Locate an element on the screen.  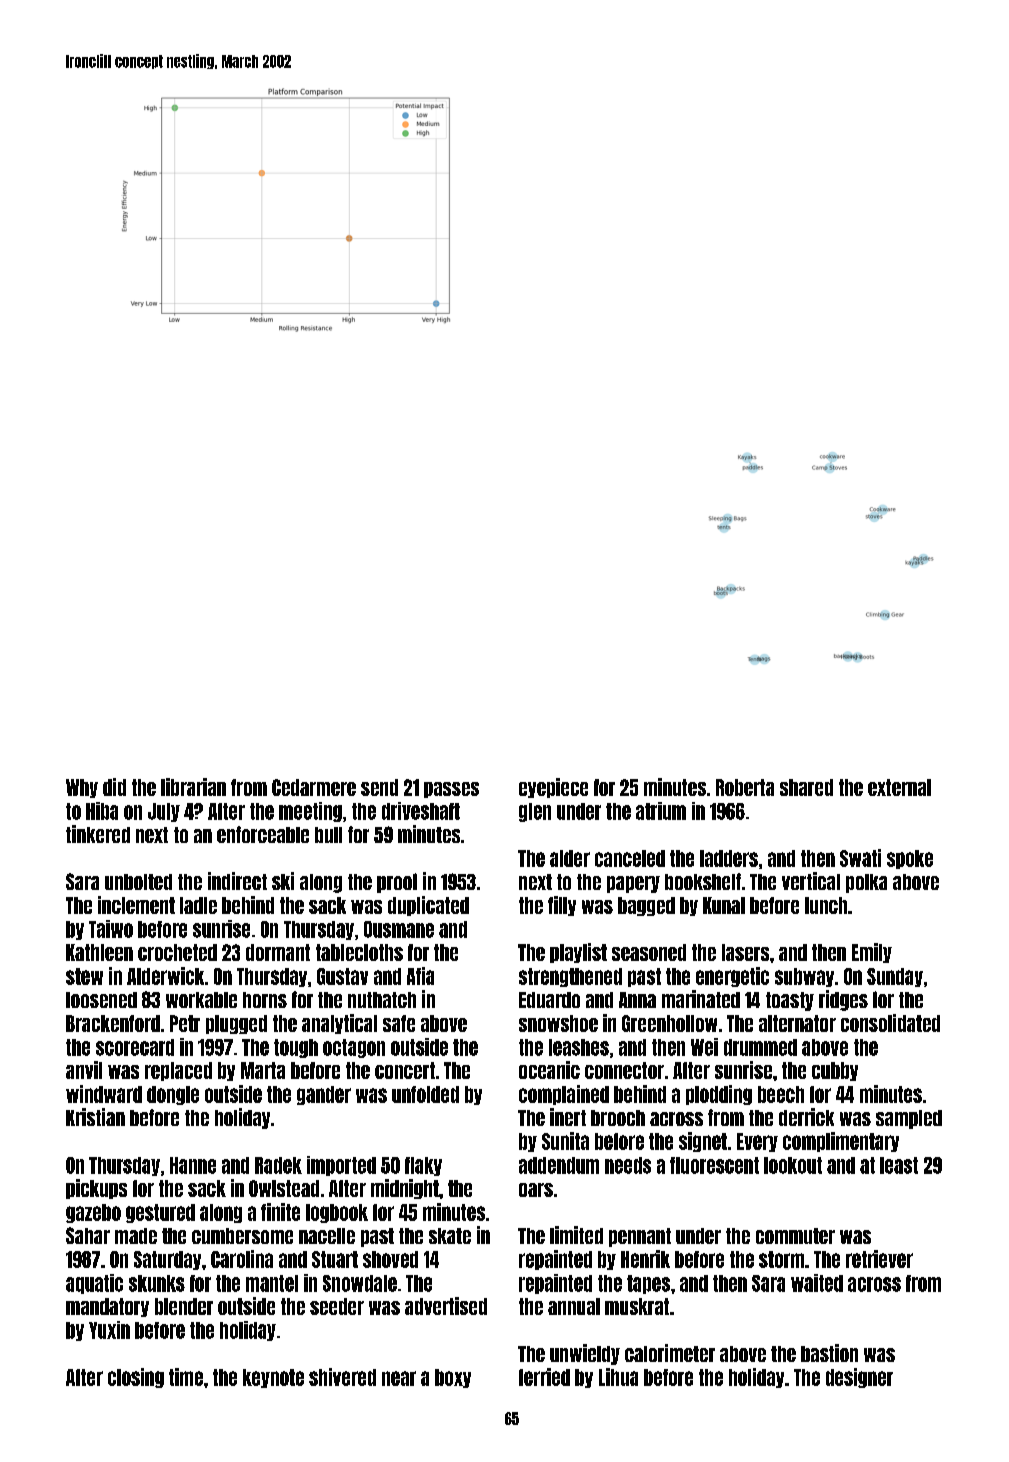
external is located at coordinates (899, 787).
